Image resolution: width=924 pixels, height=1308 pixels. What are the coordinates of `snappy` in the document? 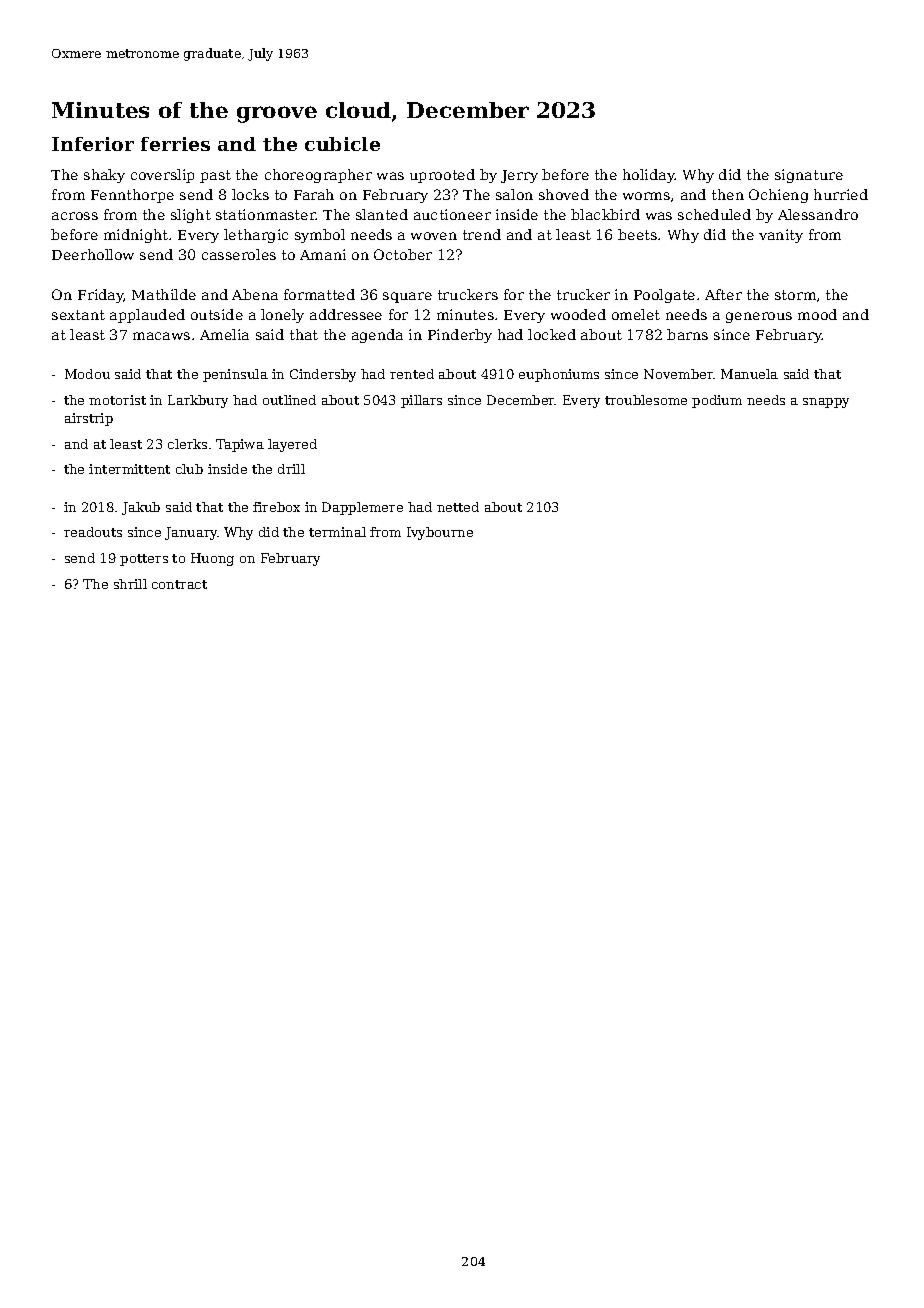 It's located at (826, 403).
